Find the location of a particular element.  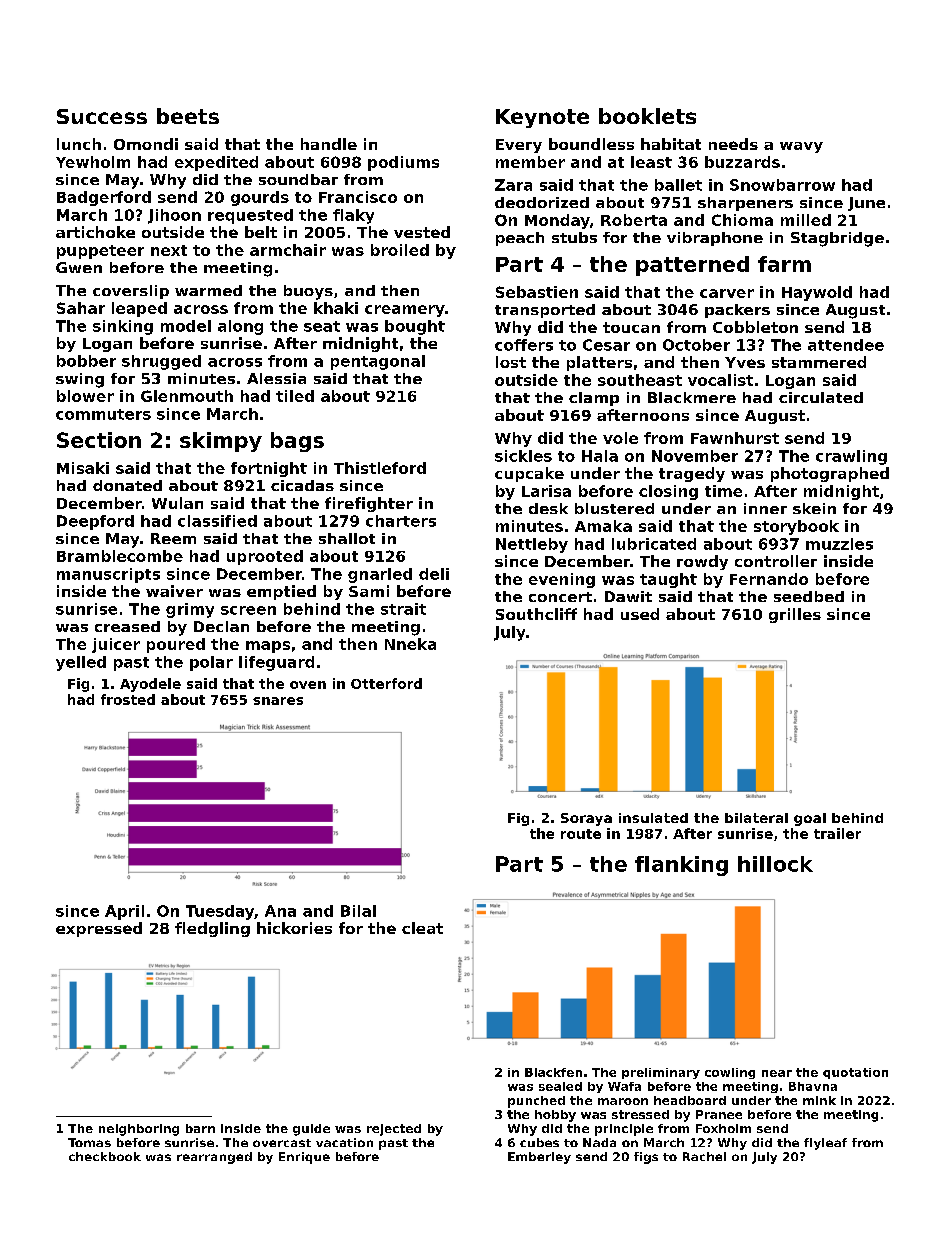

Otterford is located at coordinates (386, 683).
